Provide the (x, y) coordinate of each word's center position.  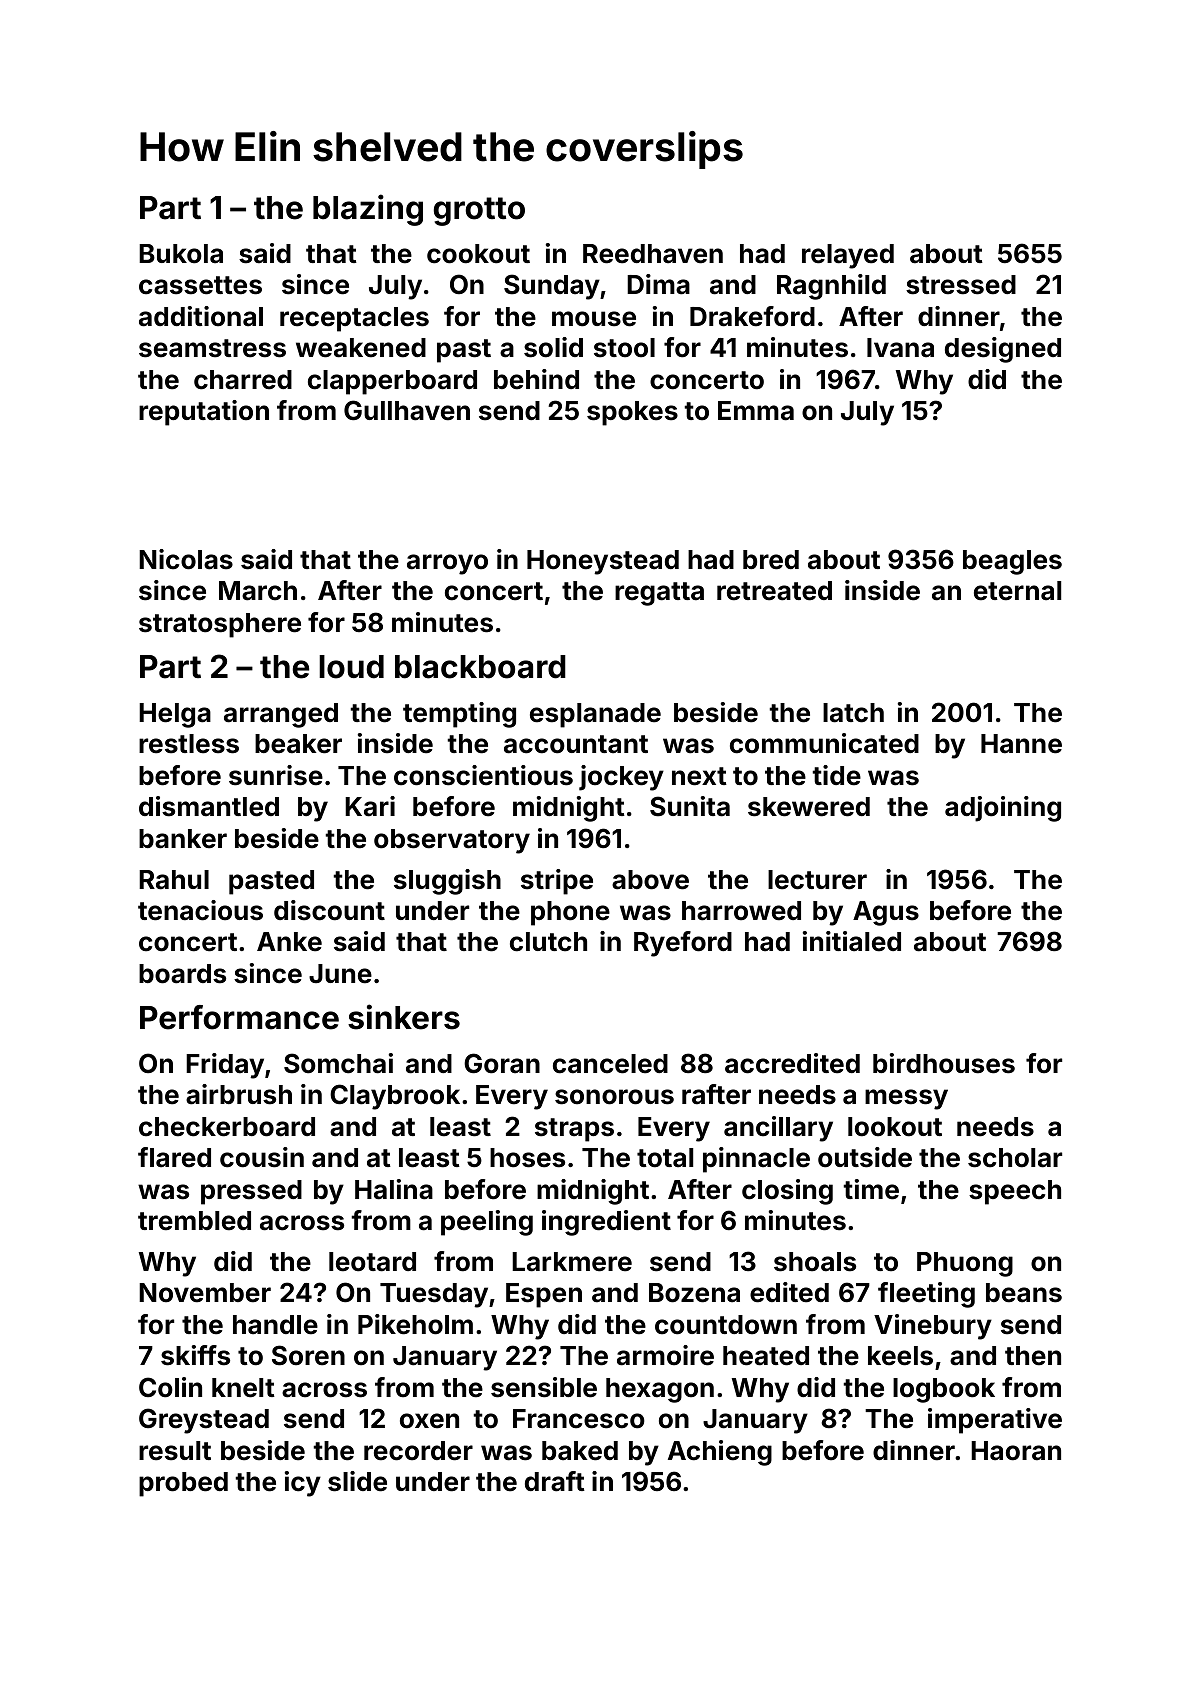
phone (570, 913)
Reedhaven (653, 254)
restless (189, 744)
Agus (886, 913)
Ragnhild (831, 287)
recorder (418, 1451)
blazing (368, 210)
